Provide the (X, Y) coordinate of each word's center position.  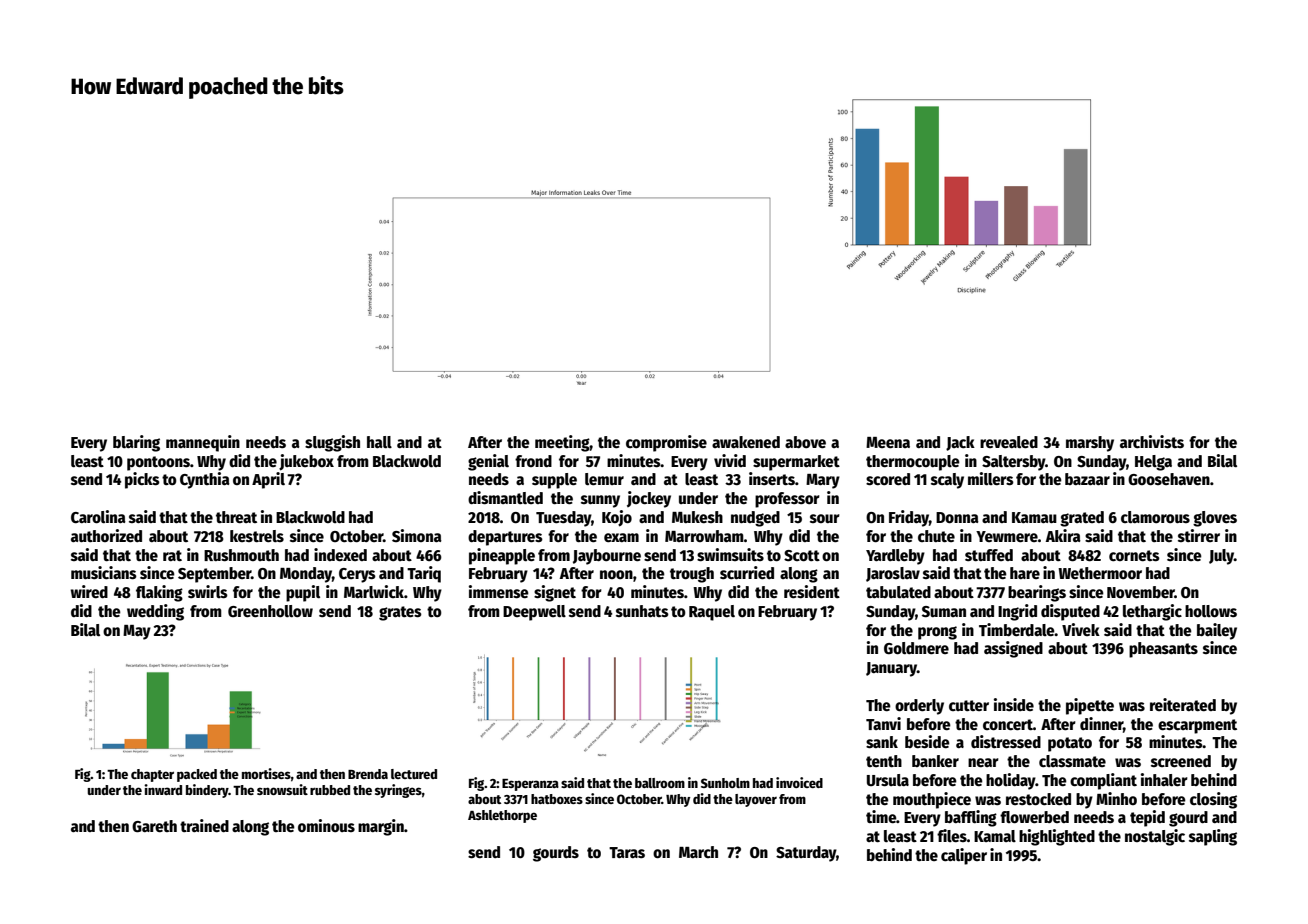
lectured (414, 774)
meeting (562, 443)
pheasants (1163, 650)
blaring (136, 443)
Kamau (1034, 517)
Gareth (154, 826)
